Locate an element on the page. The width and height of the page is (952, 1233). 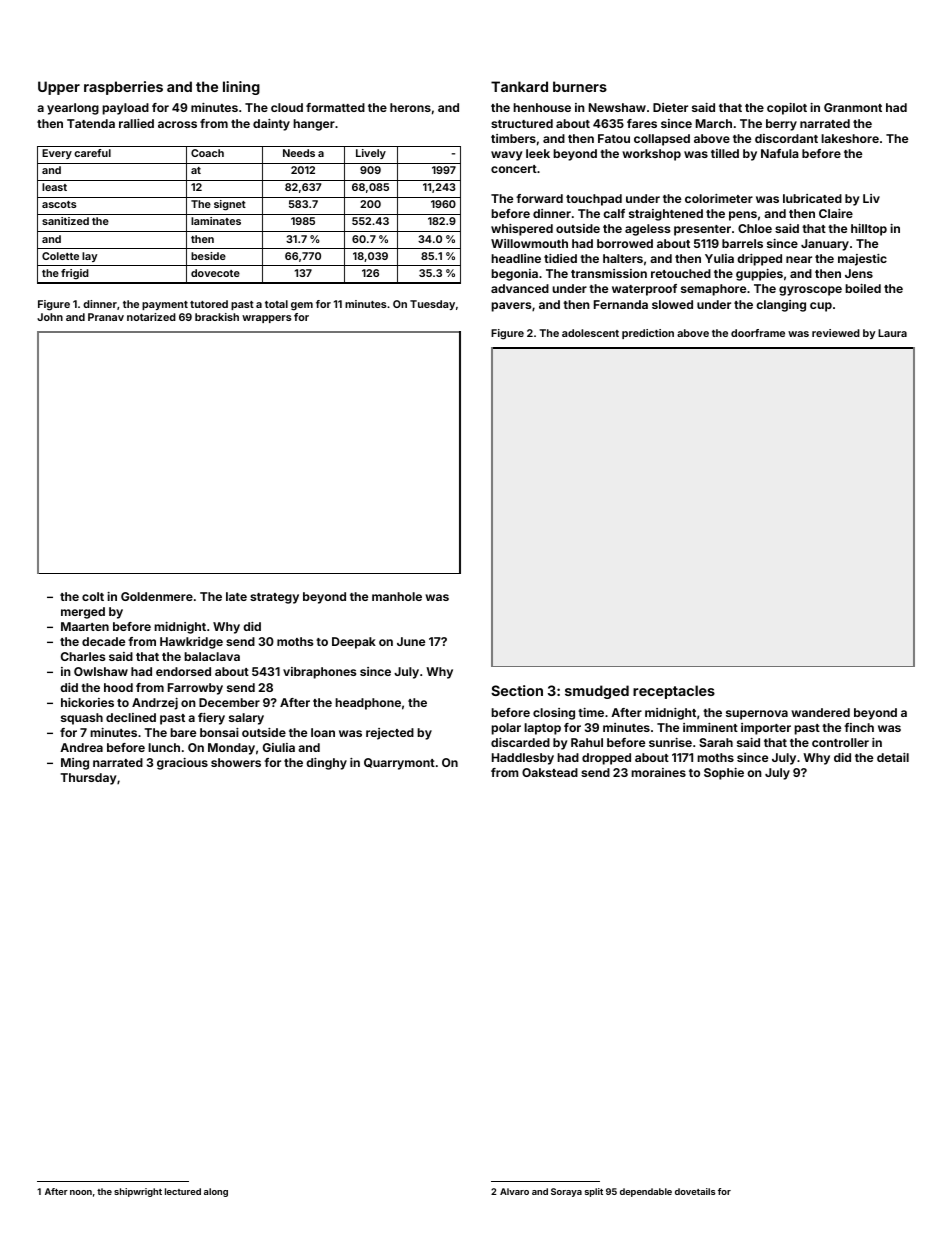
along is located at coordinates (216, 1192).
